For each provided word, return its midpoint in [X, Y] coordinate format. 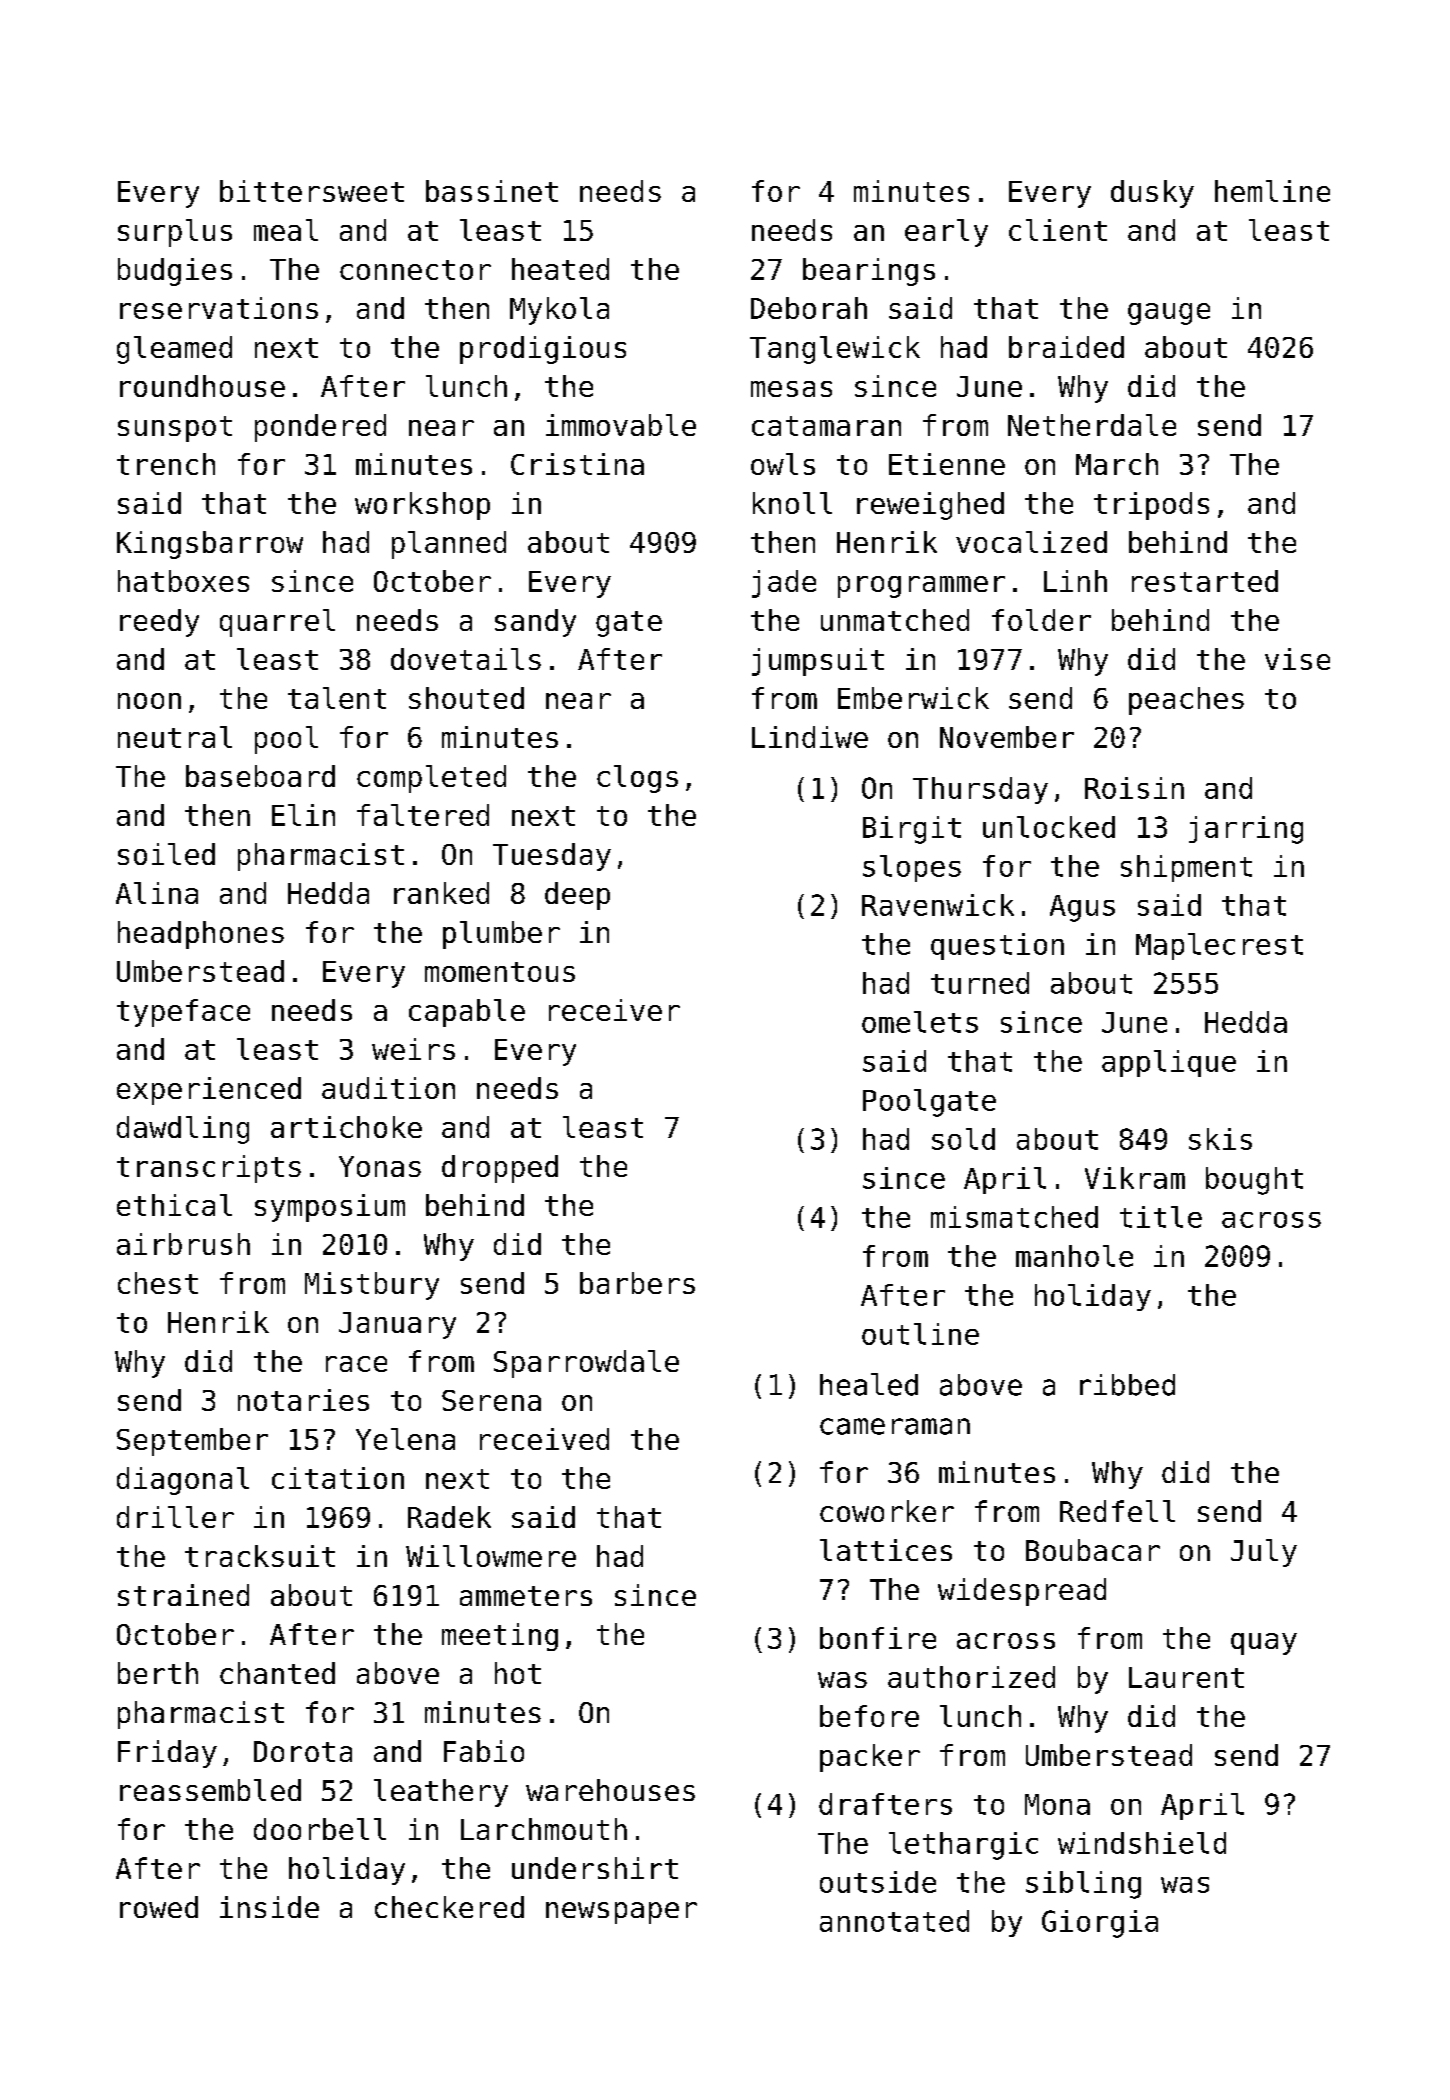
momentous [500, 972]
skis [1220, 1139]
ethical [174, 1205]
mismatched [1014, 1217]
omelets [920, 1022]
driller [175, 1517]
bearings [869, 272]
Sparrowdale [586, 1364]
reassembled [210, 1790]
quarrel [277, 623]
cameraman [895, 1426]
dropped [500, 1169]
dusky [1152, 194]
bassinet [492, 191]
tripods [1151, 506]
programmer [921, 587]
